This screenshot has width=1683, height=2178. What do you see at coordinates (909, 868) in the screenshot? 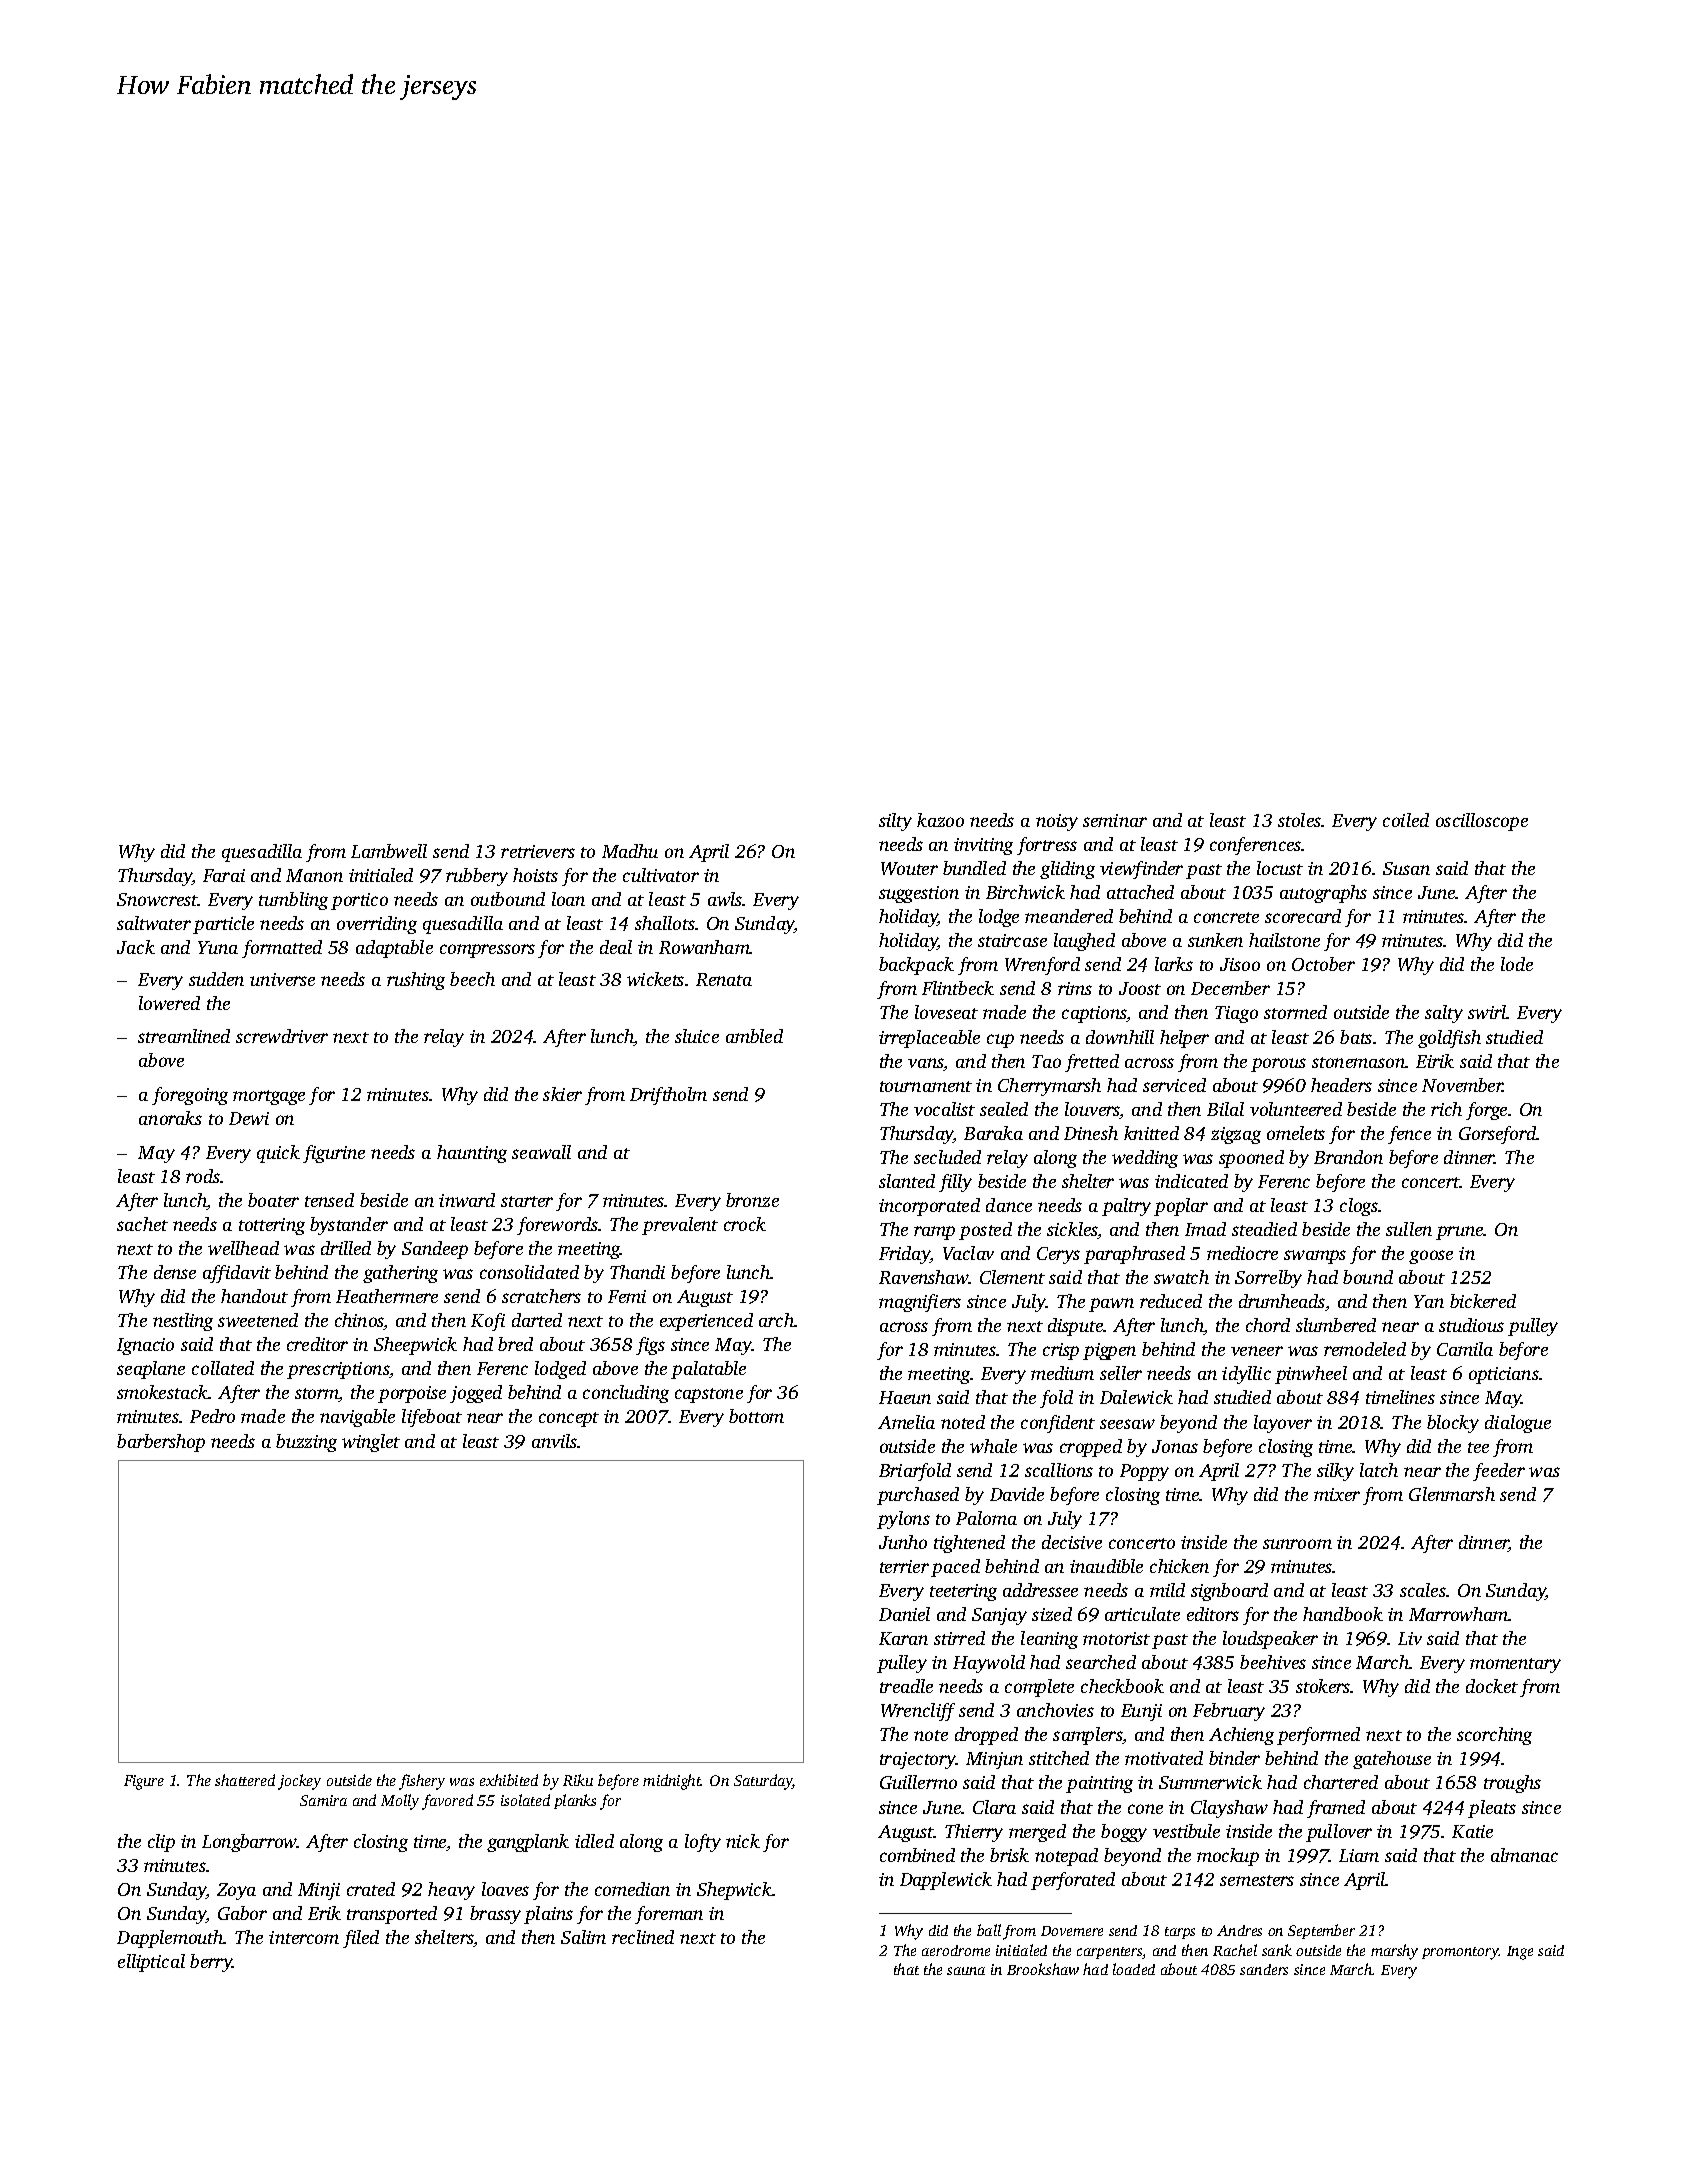
I see `Wouter` at bounding box center [909, 868].
